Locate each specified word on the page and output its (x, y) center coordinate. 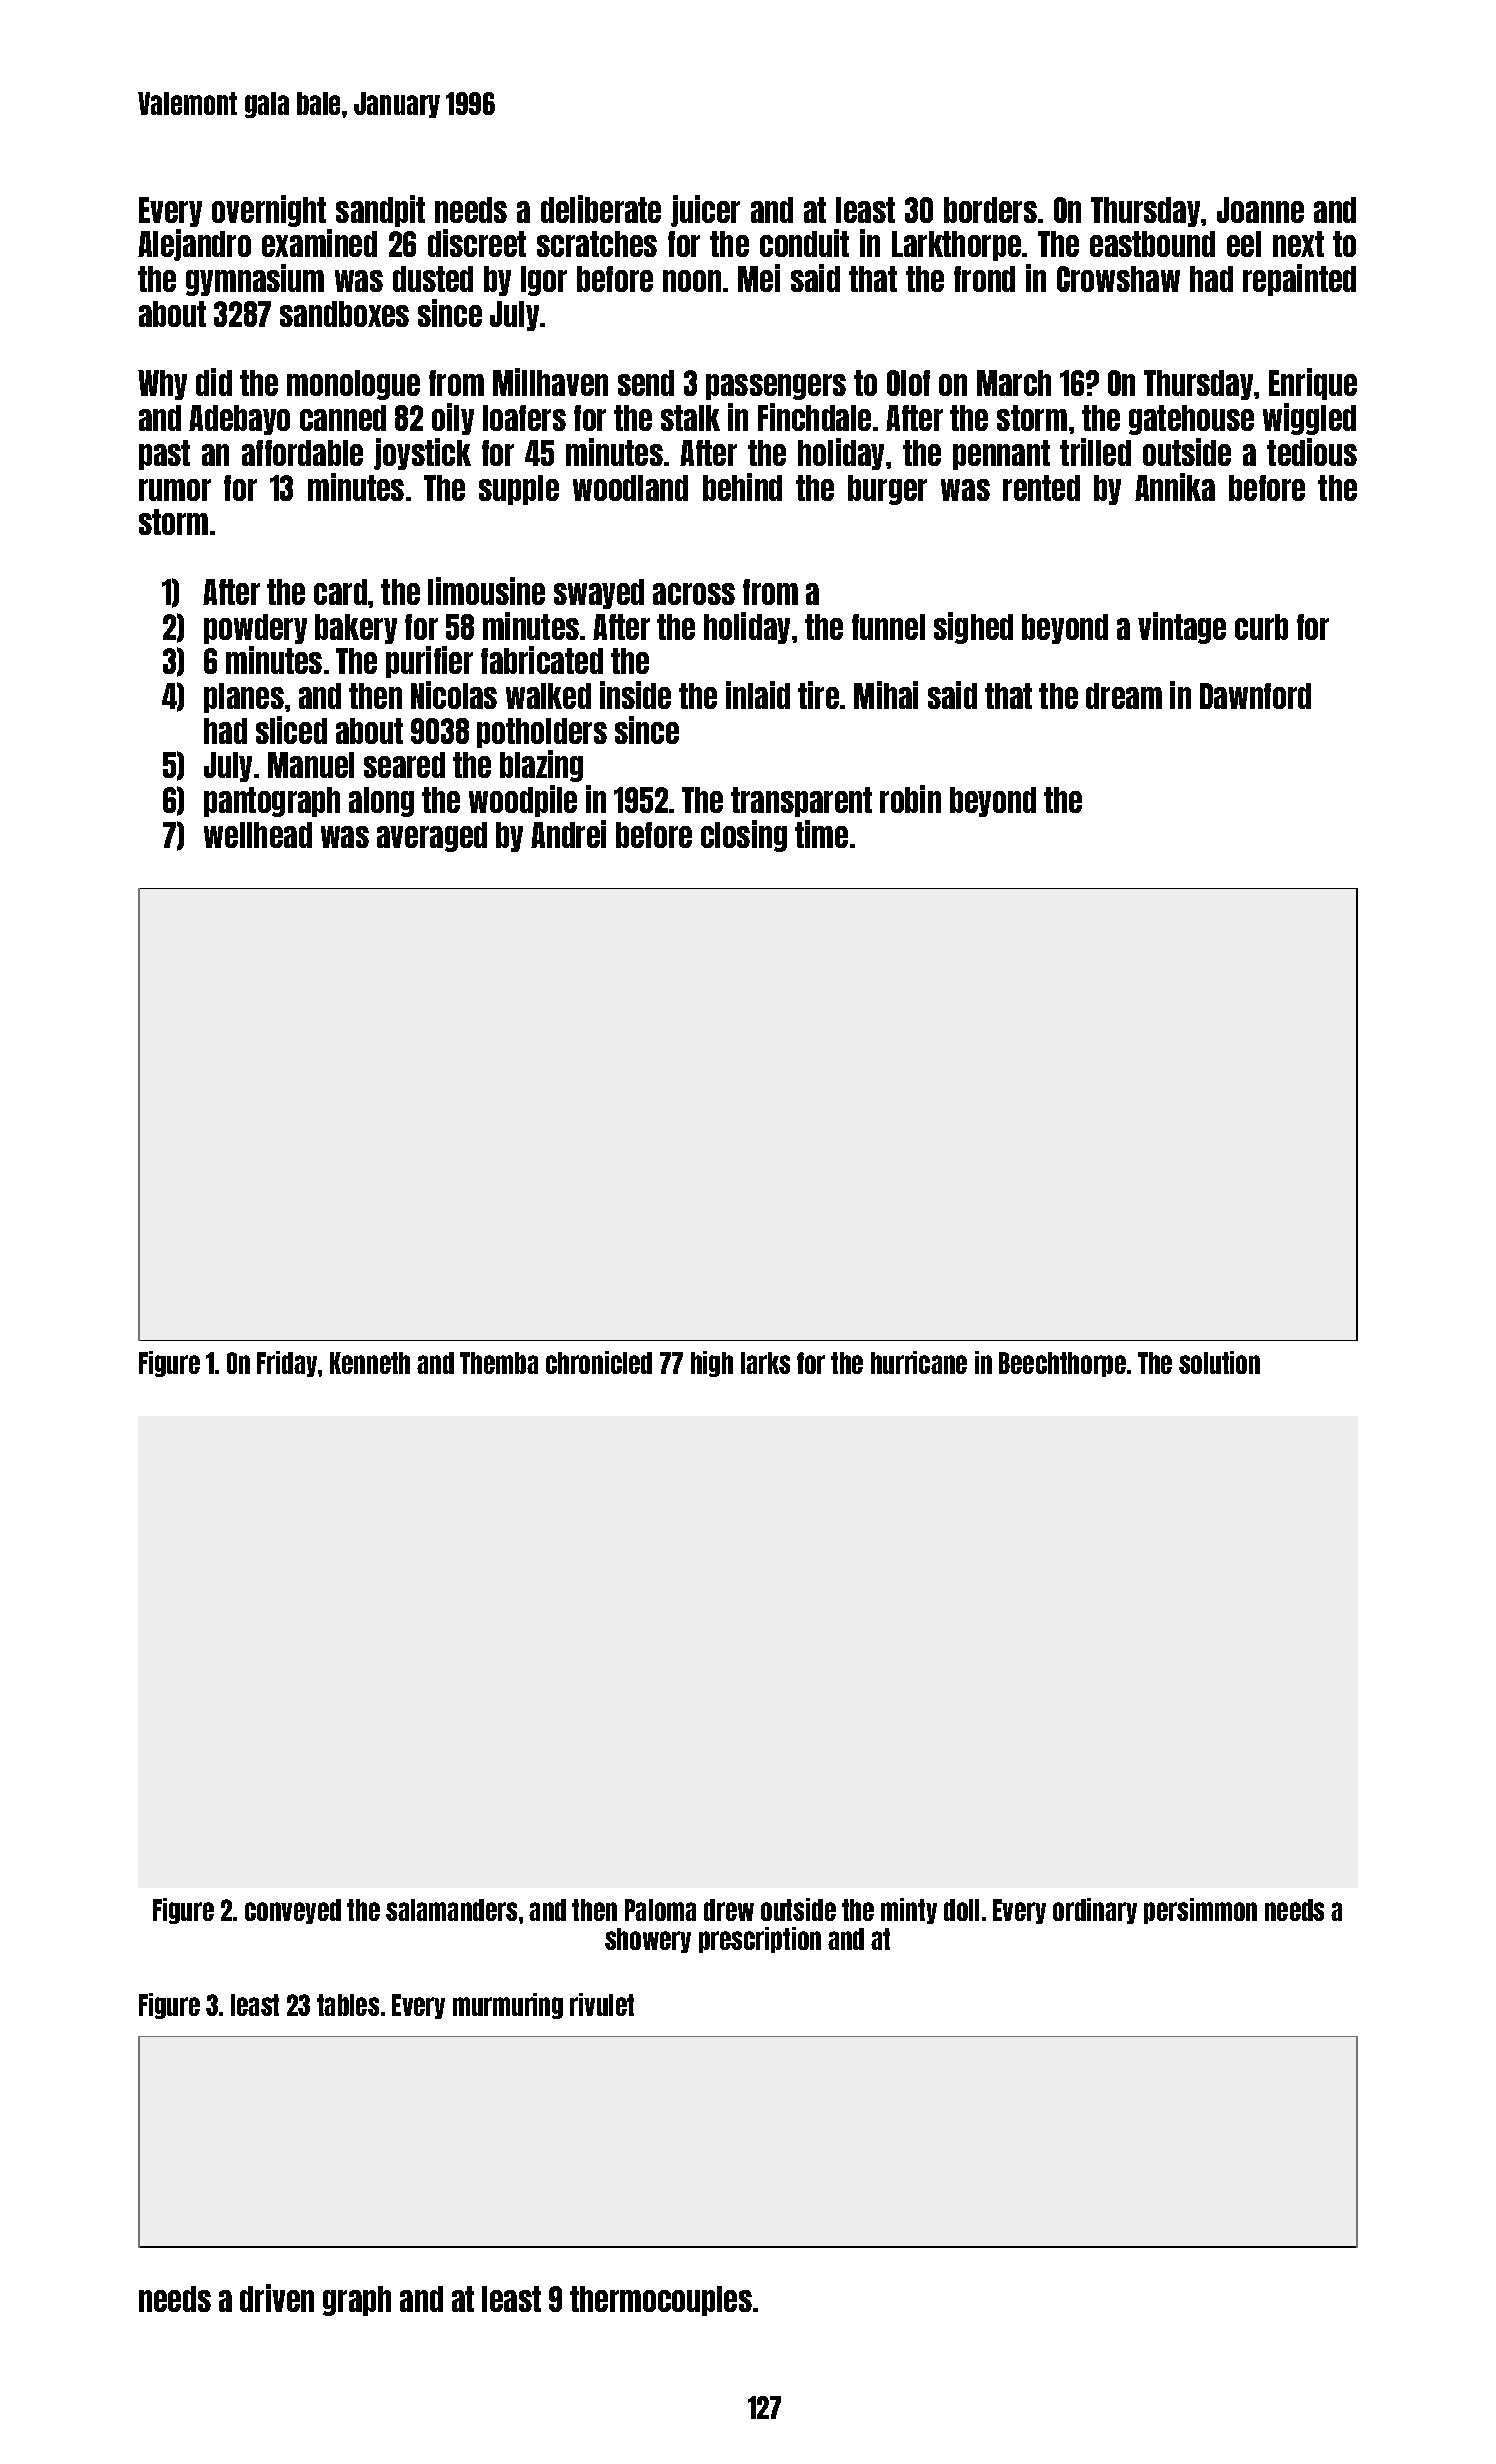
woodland (630, 488)
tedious (1312, 452)
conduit (804, 243)
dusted (433, 279)
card (340, 592)
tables (348, 2005)
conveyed (293, 1911)
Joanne (1260, 210)
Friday (287, 1364)
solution (1219, 1362)
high (712, 1364)
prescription (760, 1940)
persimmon (1200, 1911)
